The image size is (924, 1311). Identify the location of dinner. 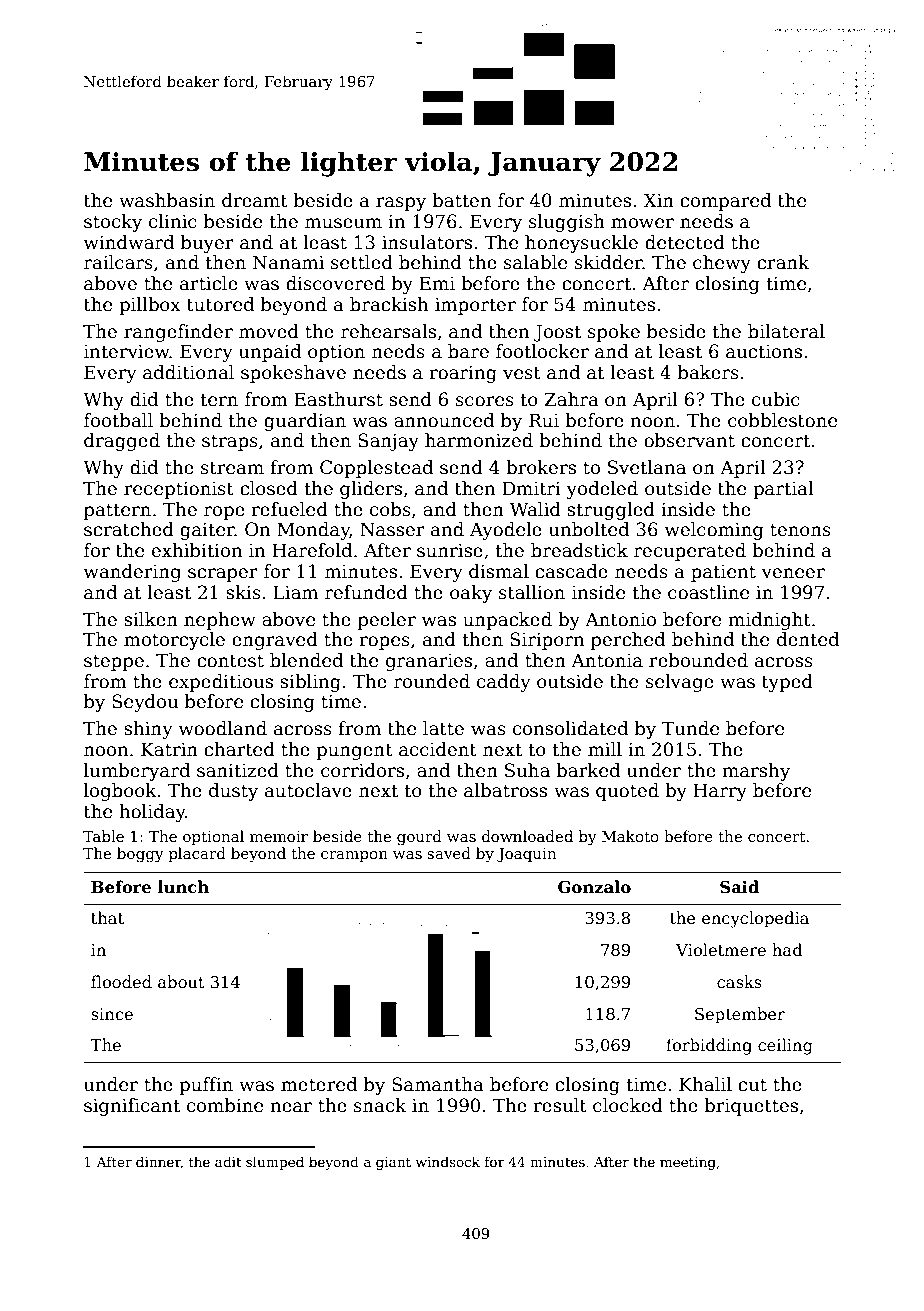
(158, 1162).
